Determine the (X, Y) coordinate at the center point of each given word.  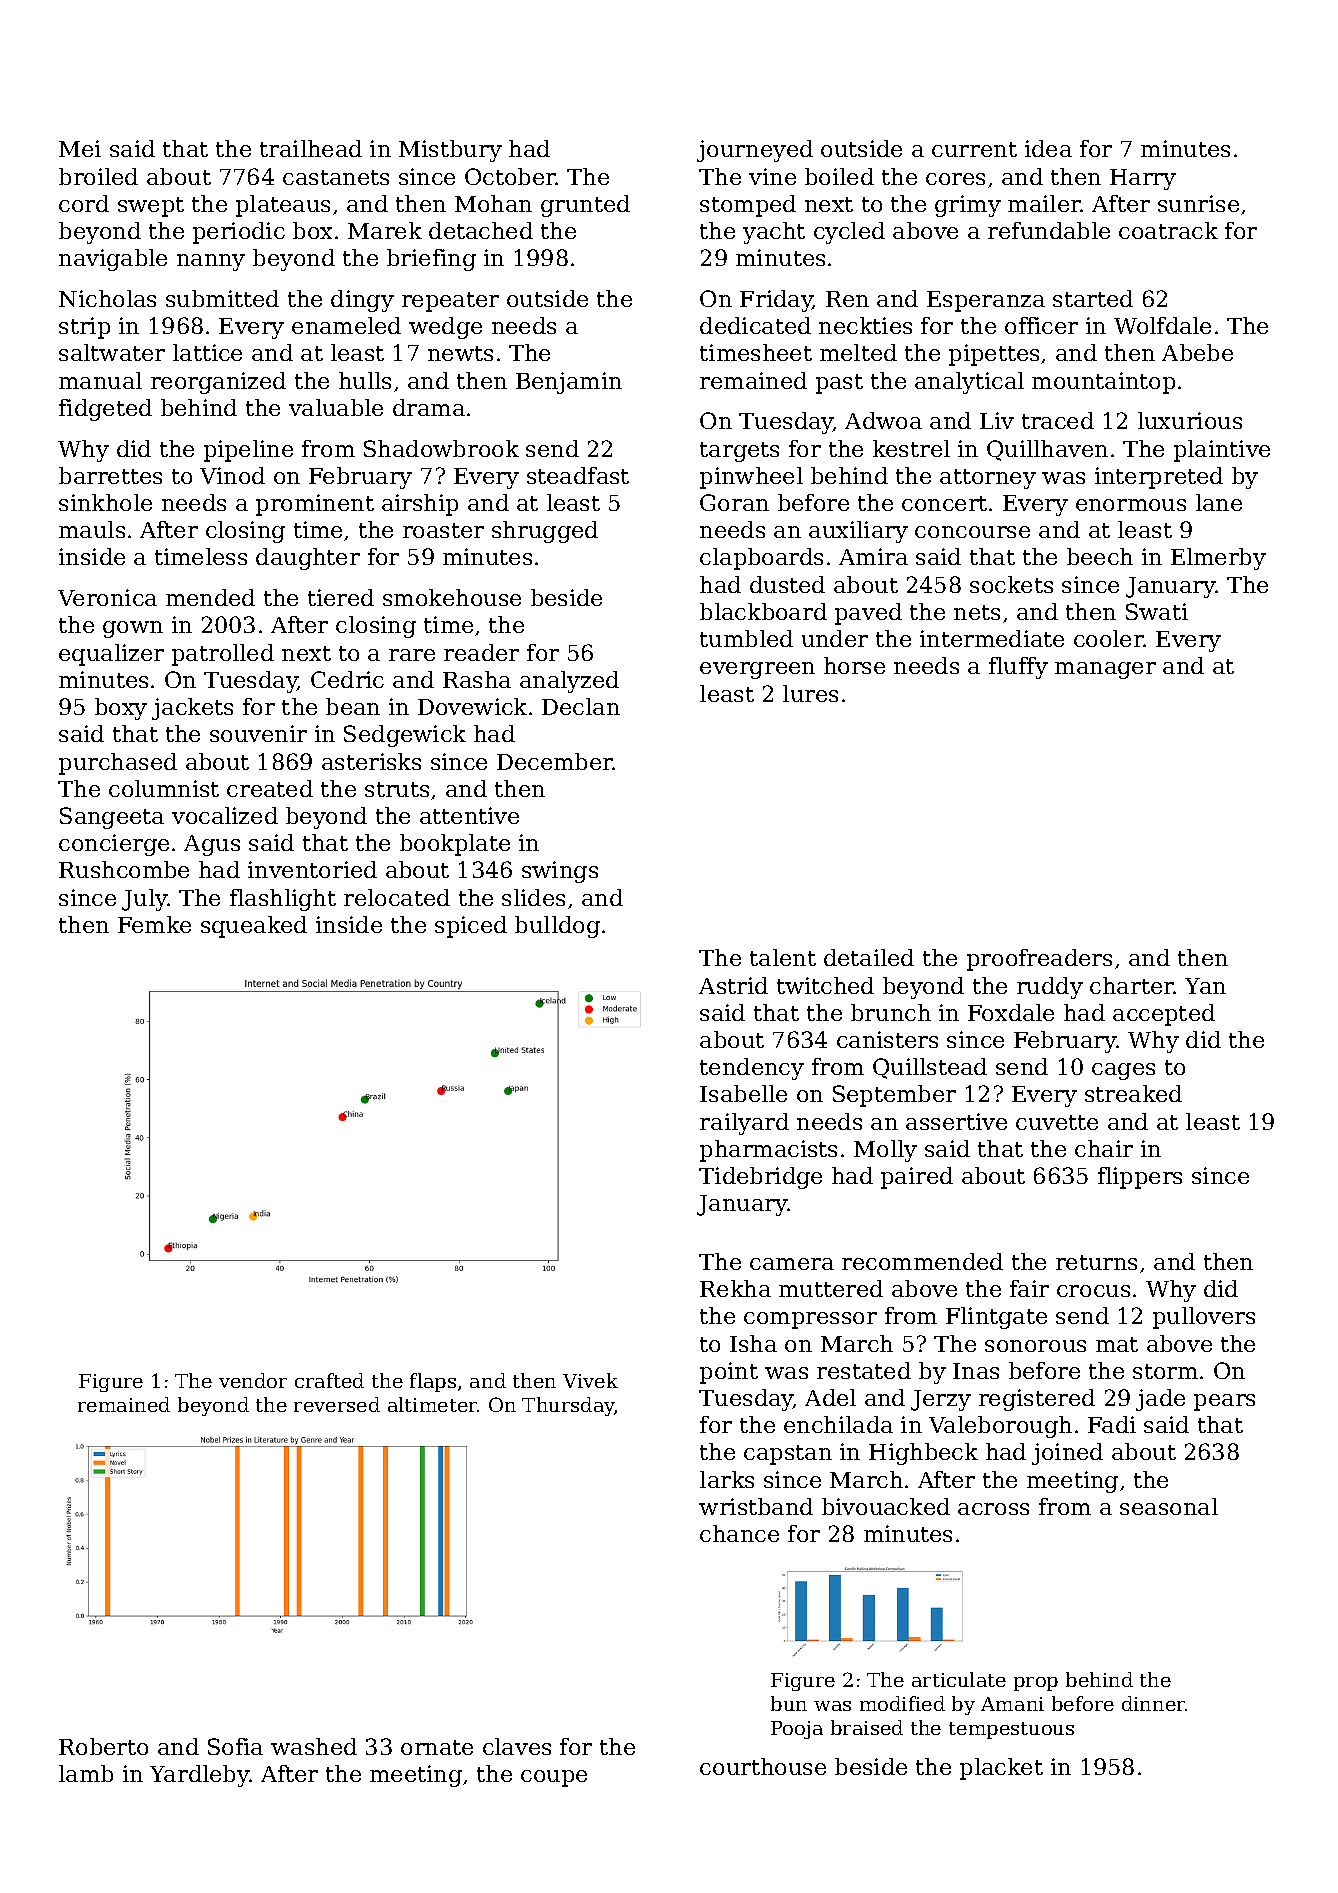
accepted (1164, 1015)
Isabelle (743, 1093)
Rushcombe (124, 869)
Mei (80, 148)
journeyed (755, 151)
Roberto (103, 1746)
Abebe (1197, 352)
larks (727, 1479)
